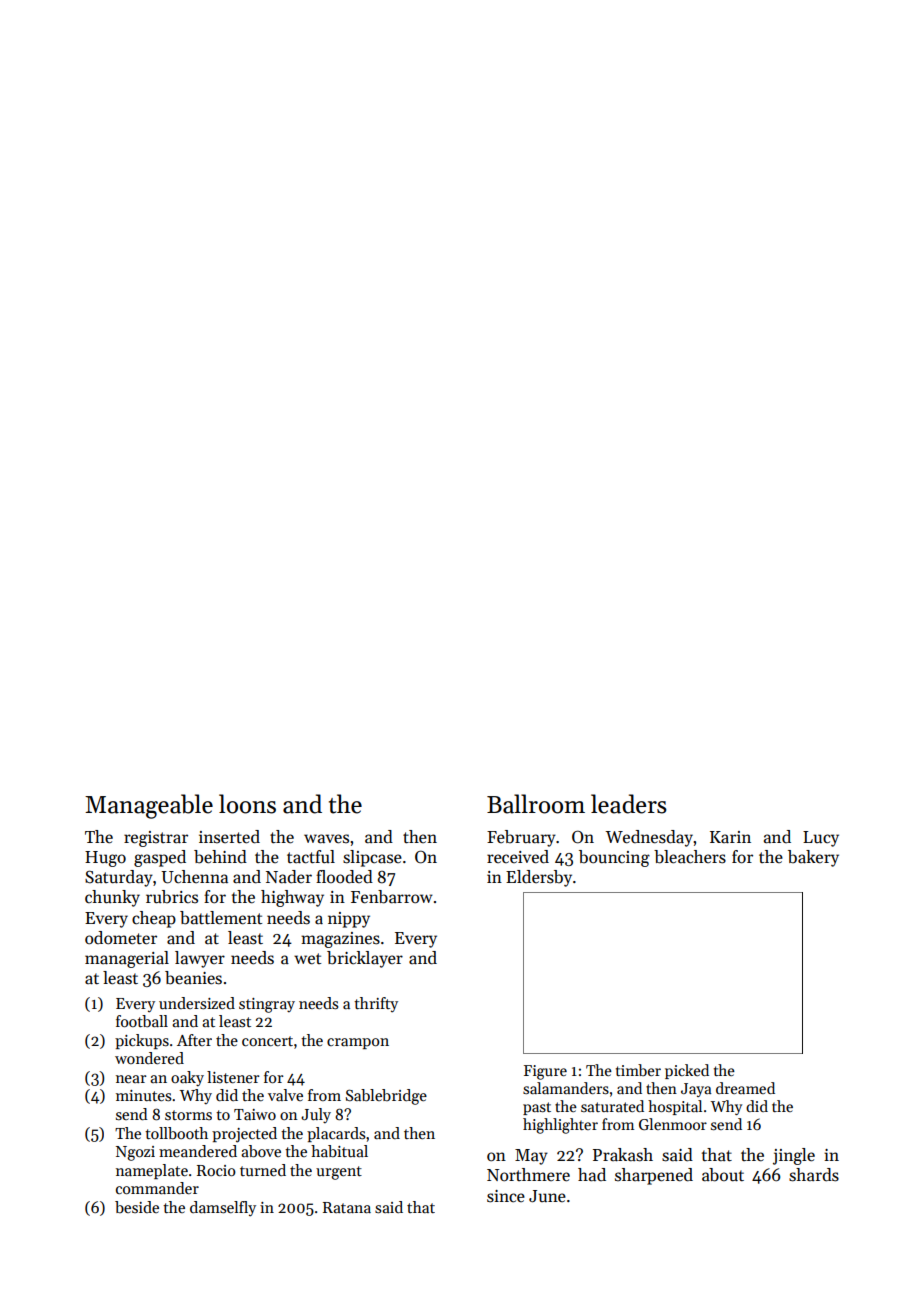  What do you see at coordinates (247, 804) in the image?
I see `loons` at bounding box center [247, 804].
